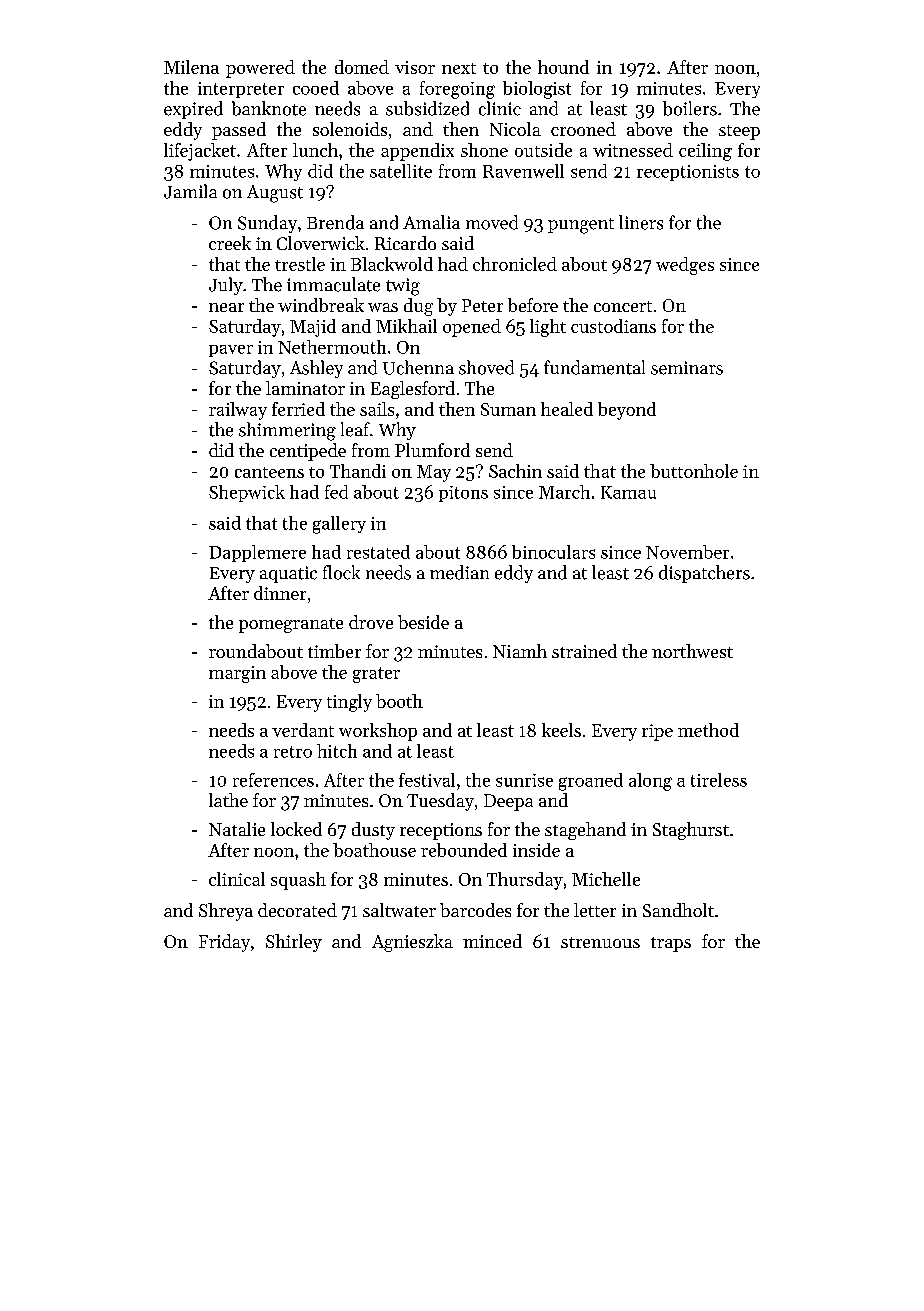 The image size is (924, 1311). I want to click on dispatchers, so click(704, 574).
